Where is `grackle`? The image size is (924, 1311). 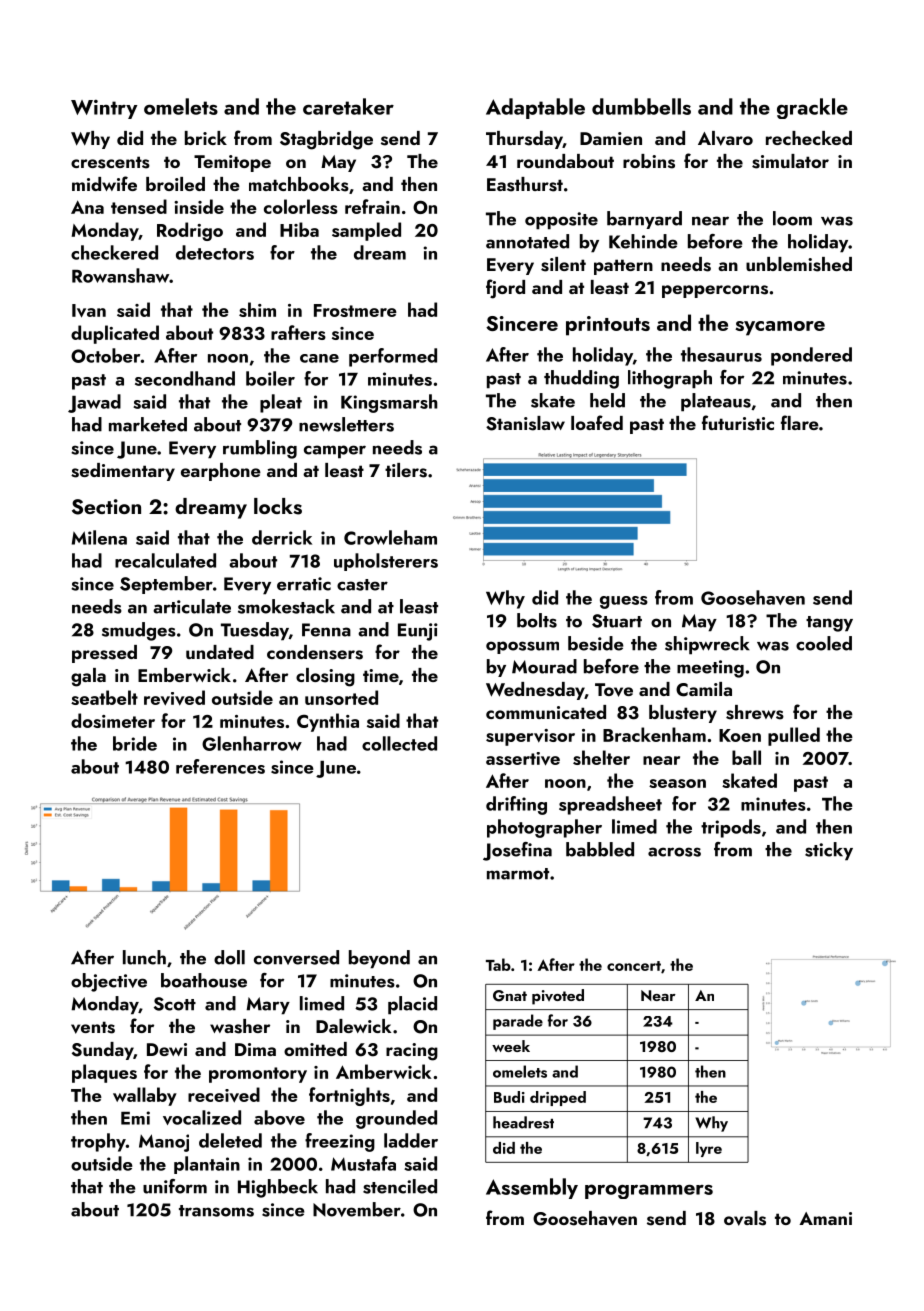 grackle is located at coordinates (812, 108).
